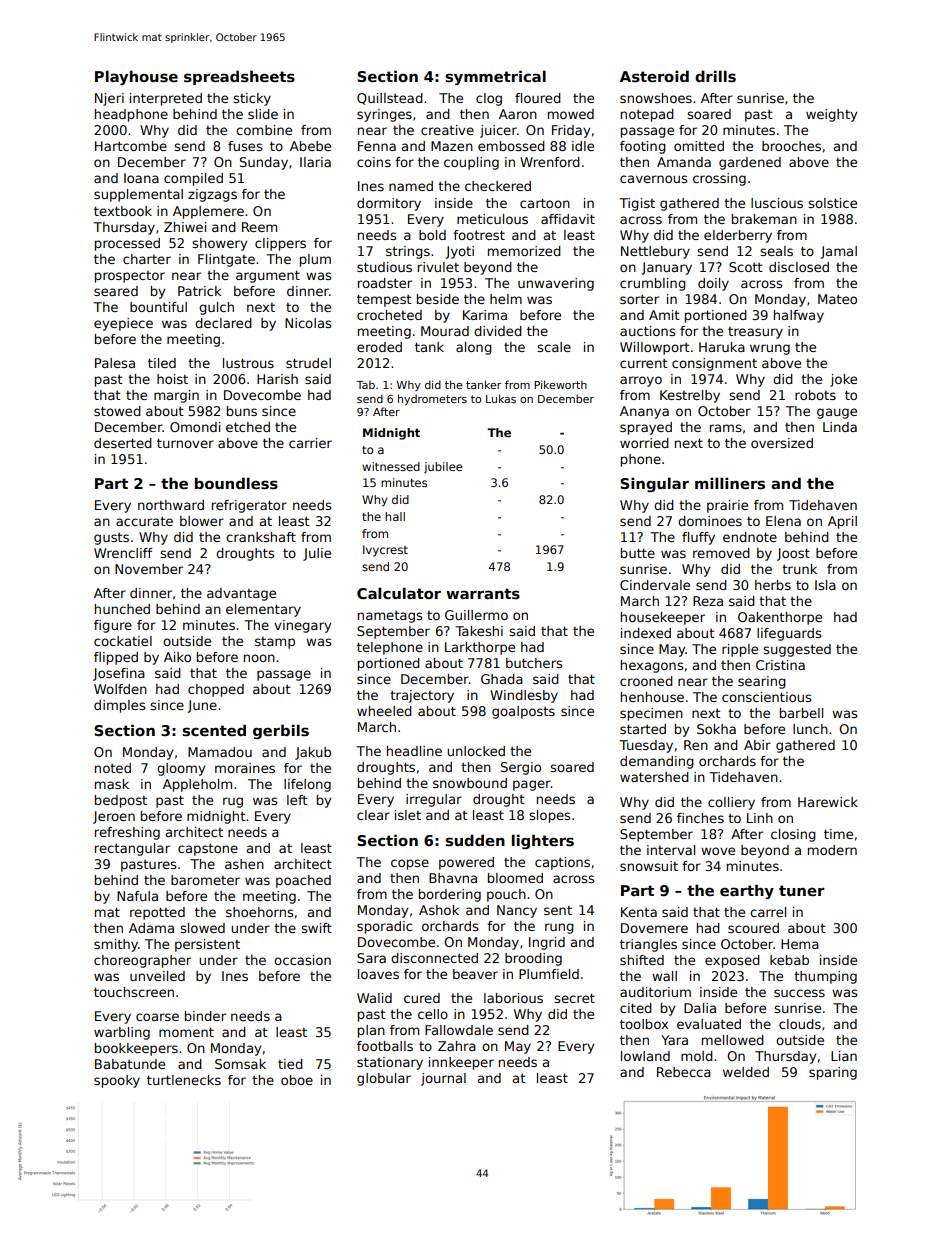 This screenshot has height=1233, width=952. I want to click on Jakub, so click(313, 753).
